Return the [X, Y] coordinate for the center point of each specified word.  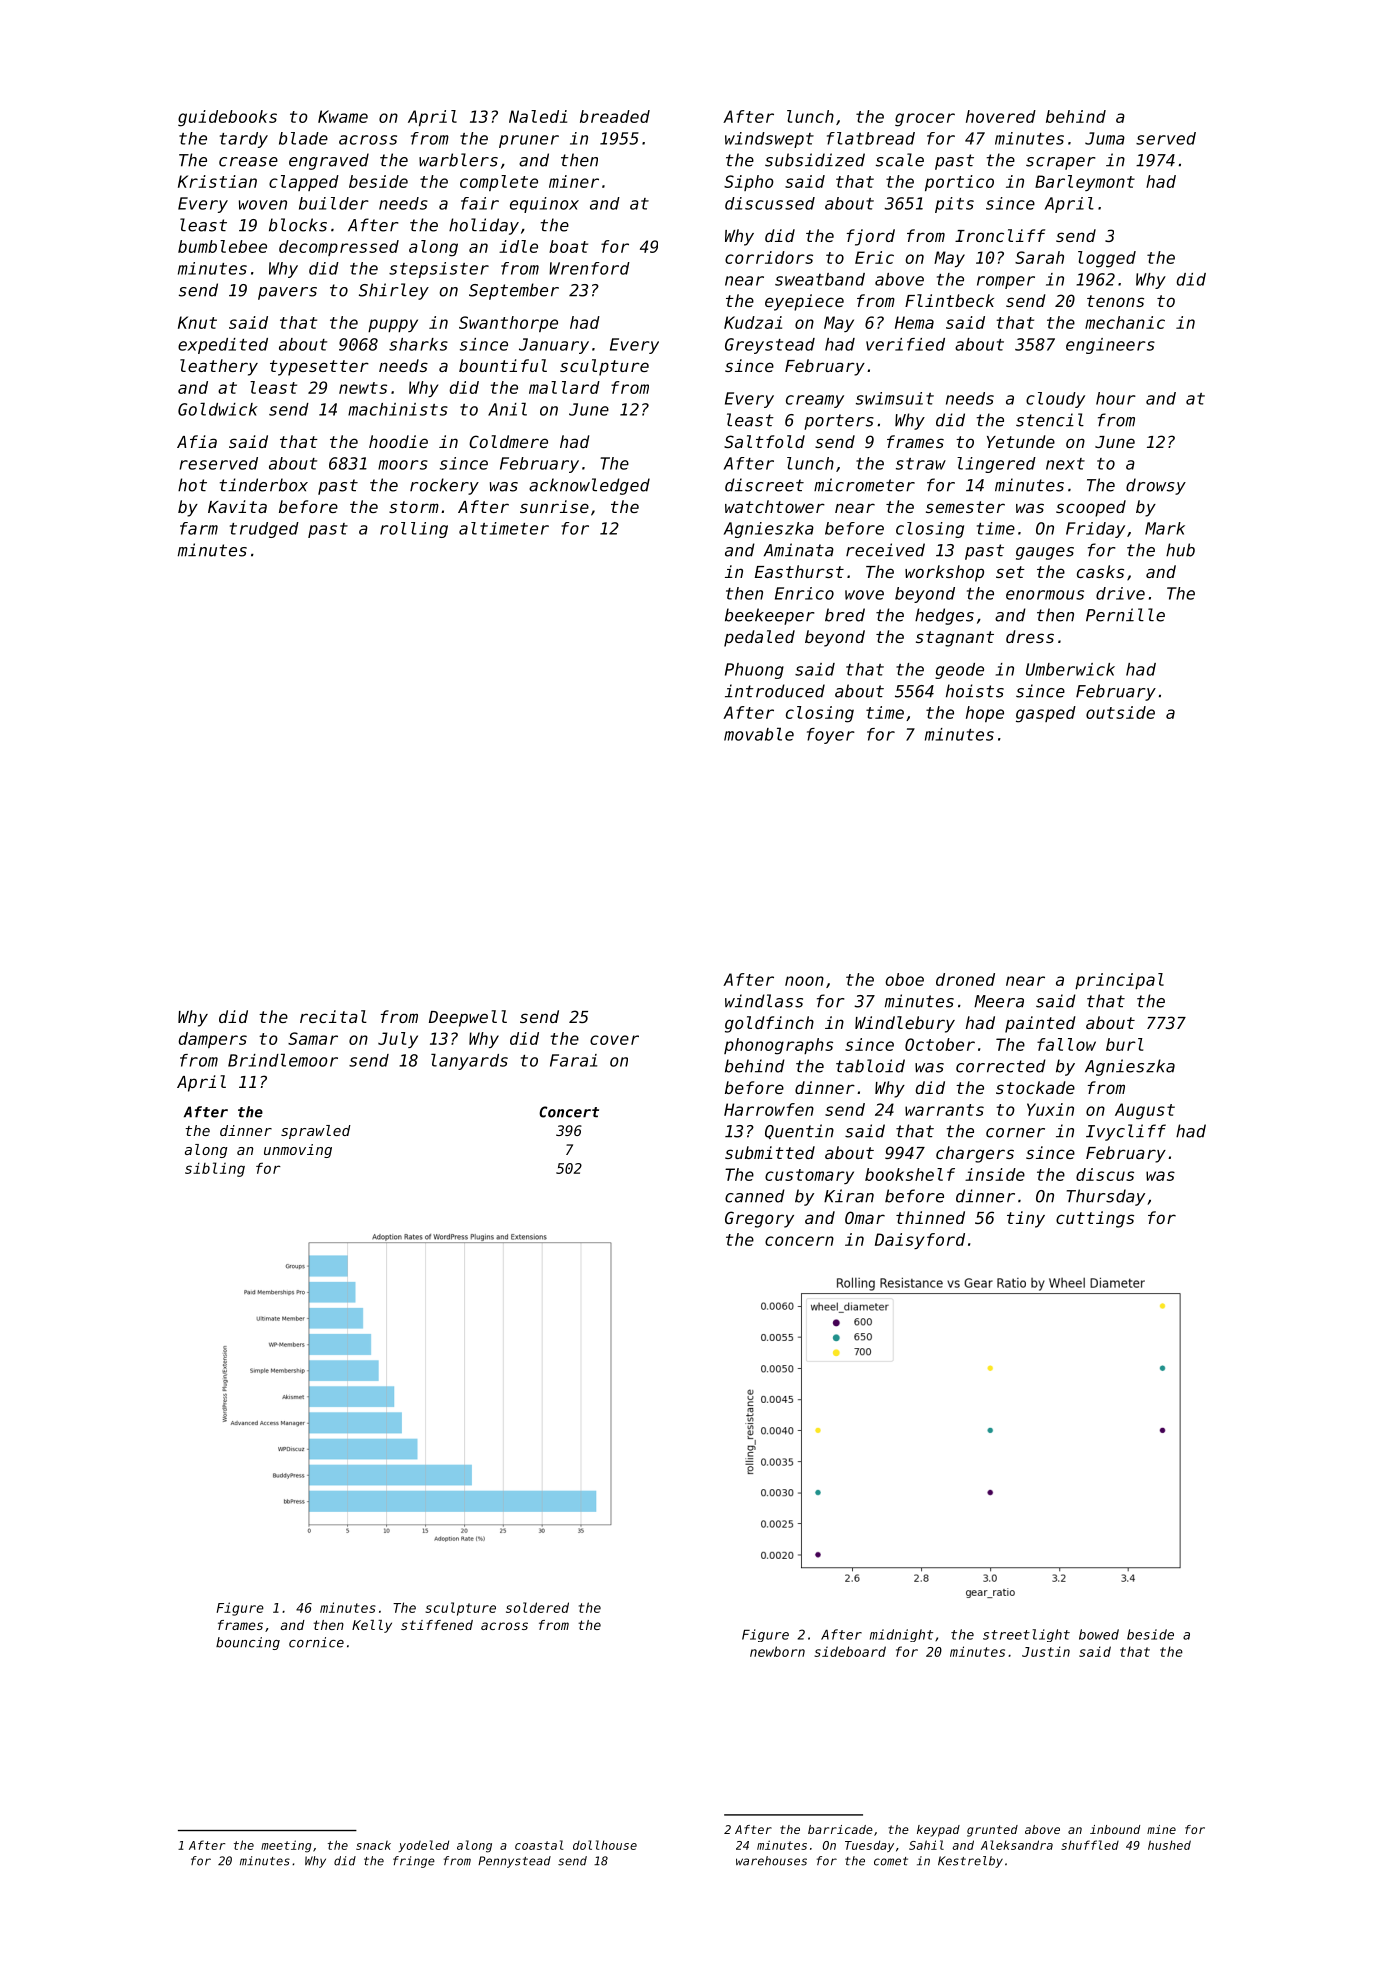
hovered [1001, 116]
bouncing [248, 1643]
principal [1119, 981]
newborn [777, 1651]
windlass [764, 1001]
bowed [1099, 1634]
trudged [264, 530]
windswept [769, 140]
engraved [329, 161]
